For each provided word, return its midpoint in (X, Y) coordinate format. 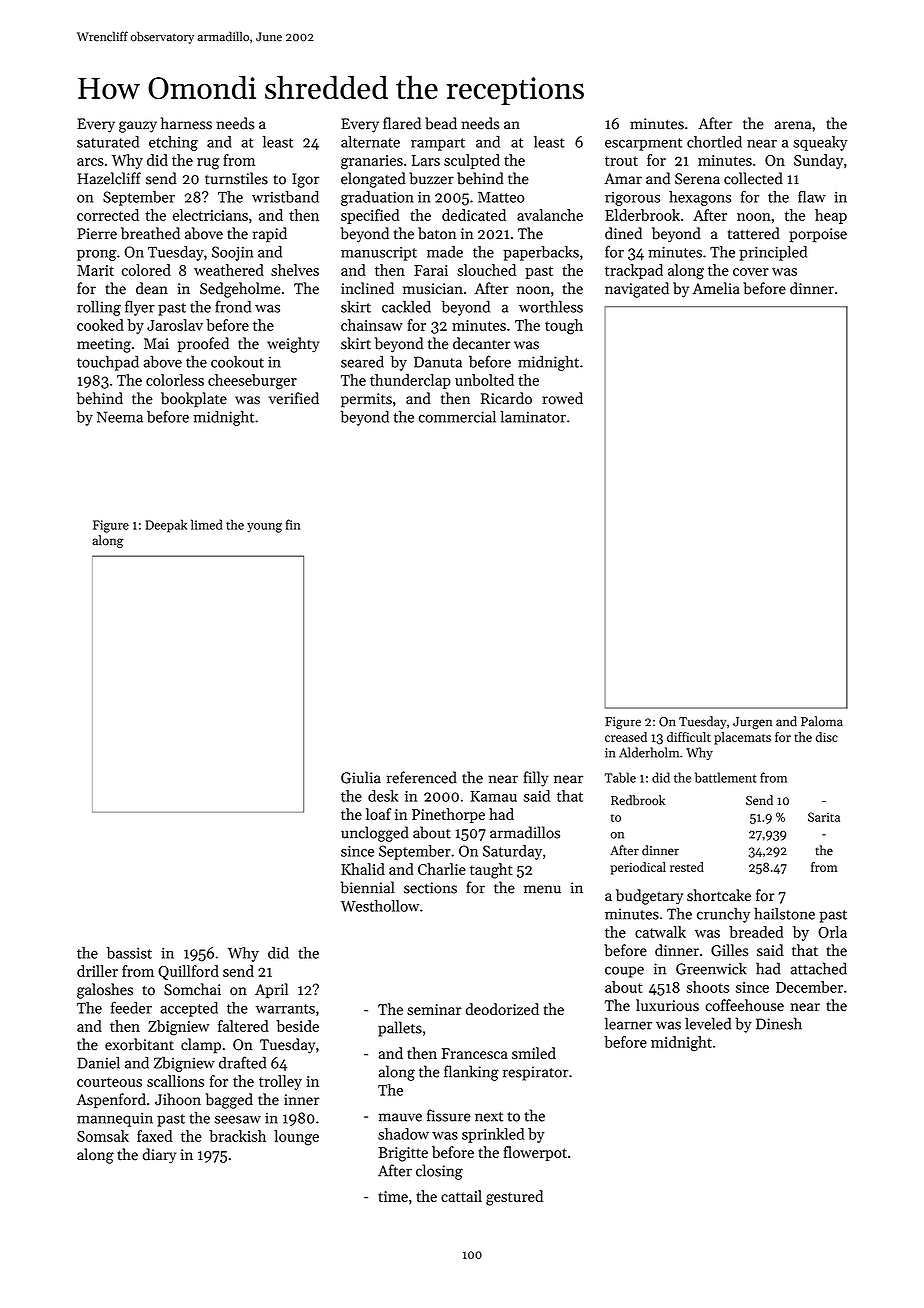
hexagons (700, 198)
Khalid (363, 869)
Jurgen (752, 723)
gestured (514, 1198)
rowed (562, 398)
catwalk (660, 932)
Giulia (361, 777)
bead (441, 123)
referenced (421, 777)
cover (751, 272)
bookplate (194, 399)
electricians (210, 215)
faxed (154, 1136)
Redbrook (638, 800)
